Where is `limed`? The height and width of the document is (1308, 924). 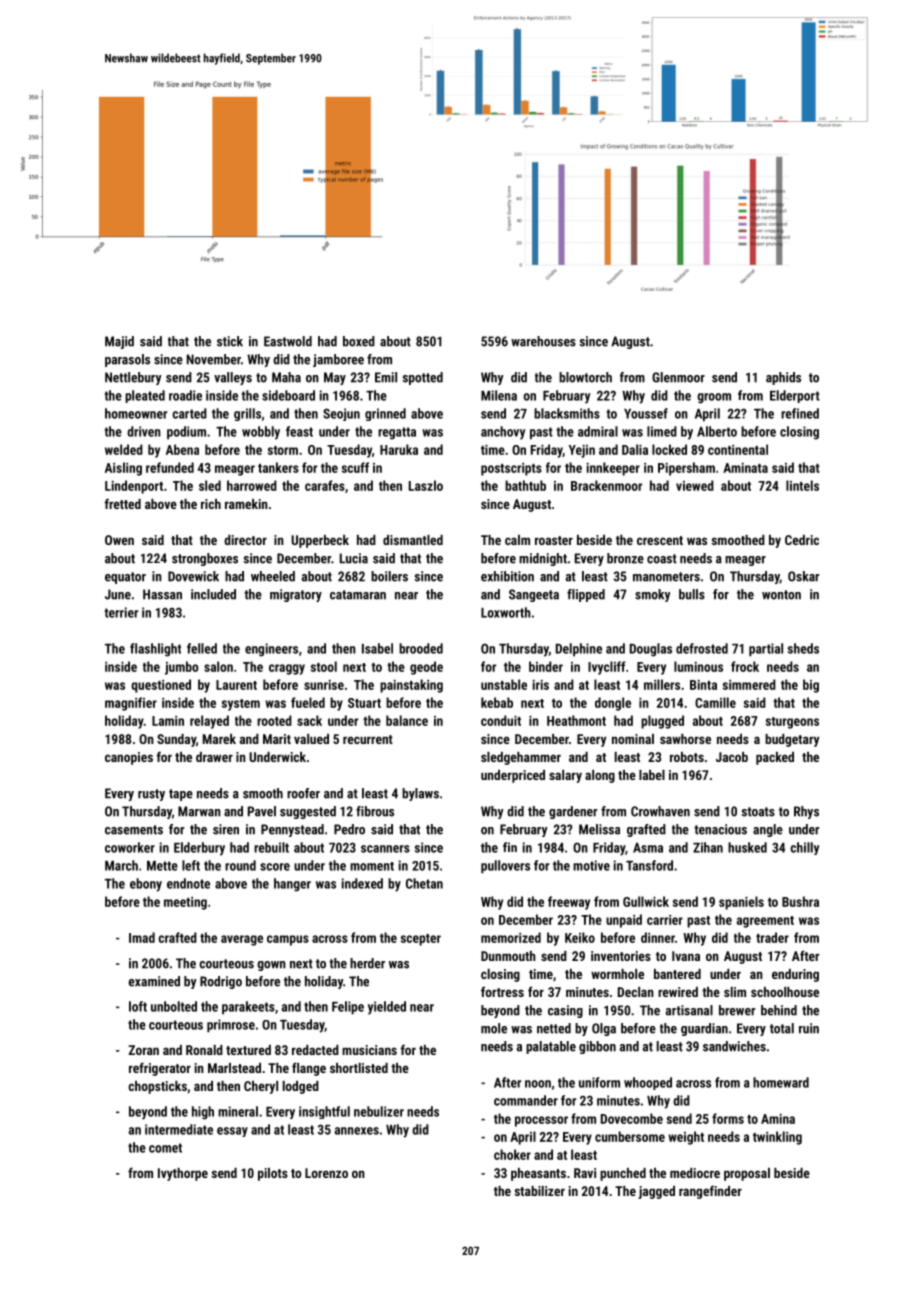 limed is located at coordinates (662, 431).
